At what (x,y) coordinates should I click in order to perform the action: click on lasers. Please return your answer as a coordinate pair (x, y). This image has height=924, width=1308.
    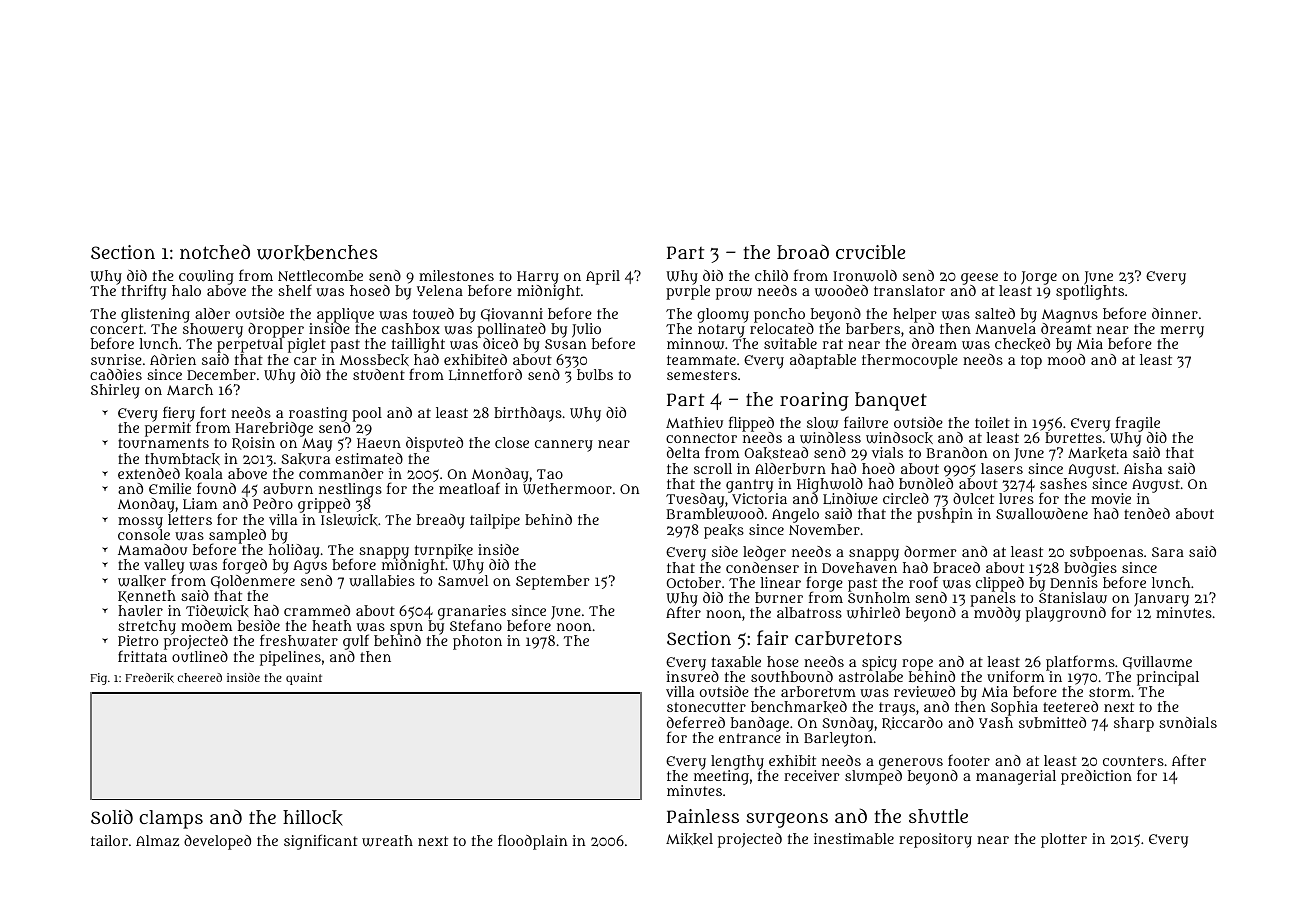
    Looking at the image, I should click on (1002, 468).
